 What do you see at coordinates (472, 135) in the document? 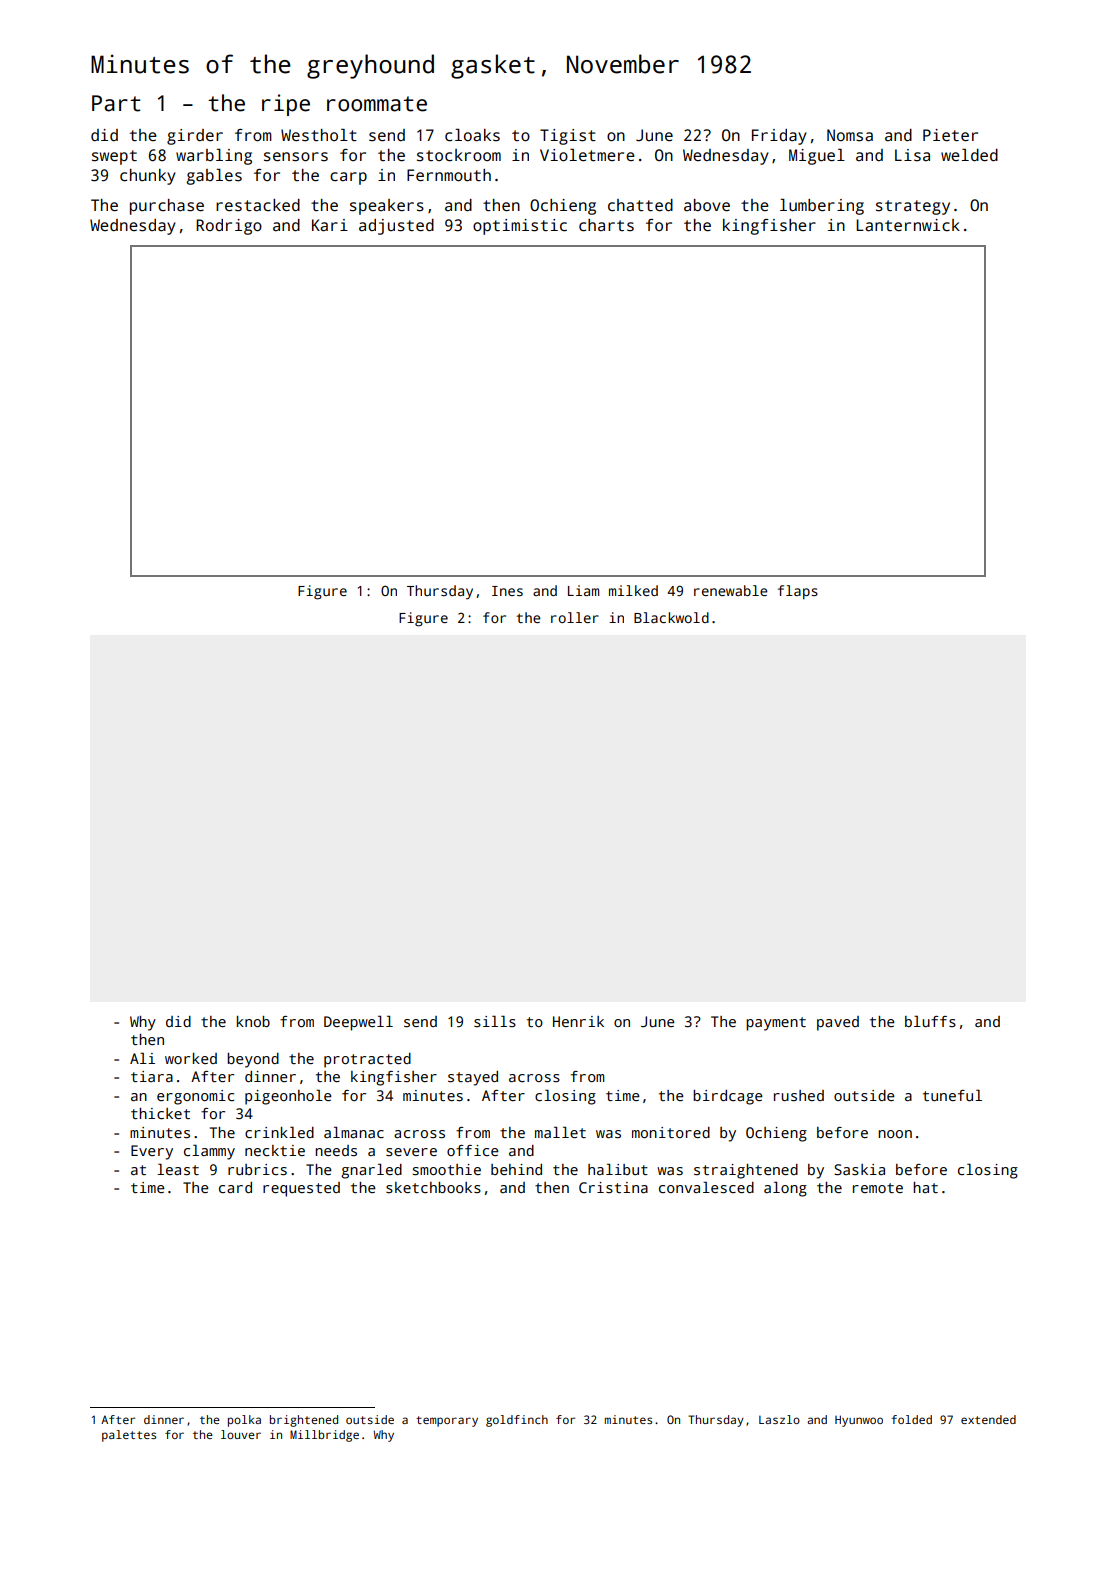
I see `cloaks` at bounding box center [472, 135].
